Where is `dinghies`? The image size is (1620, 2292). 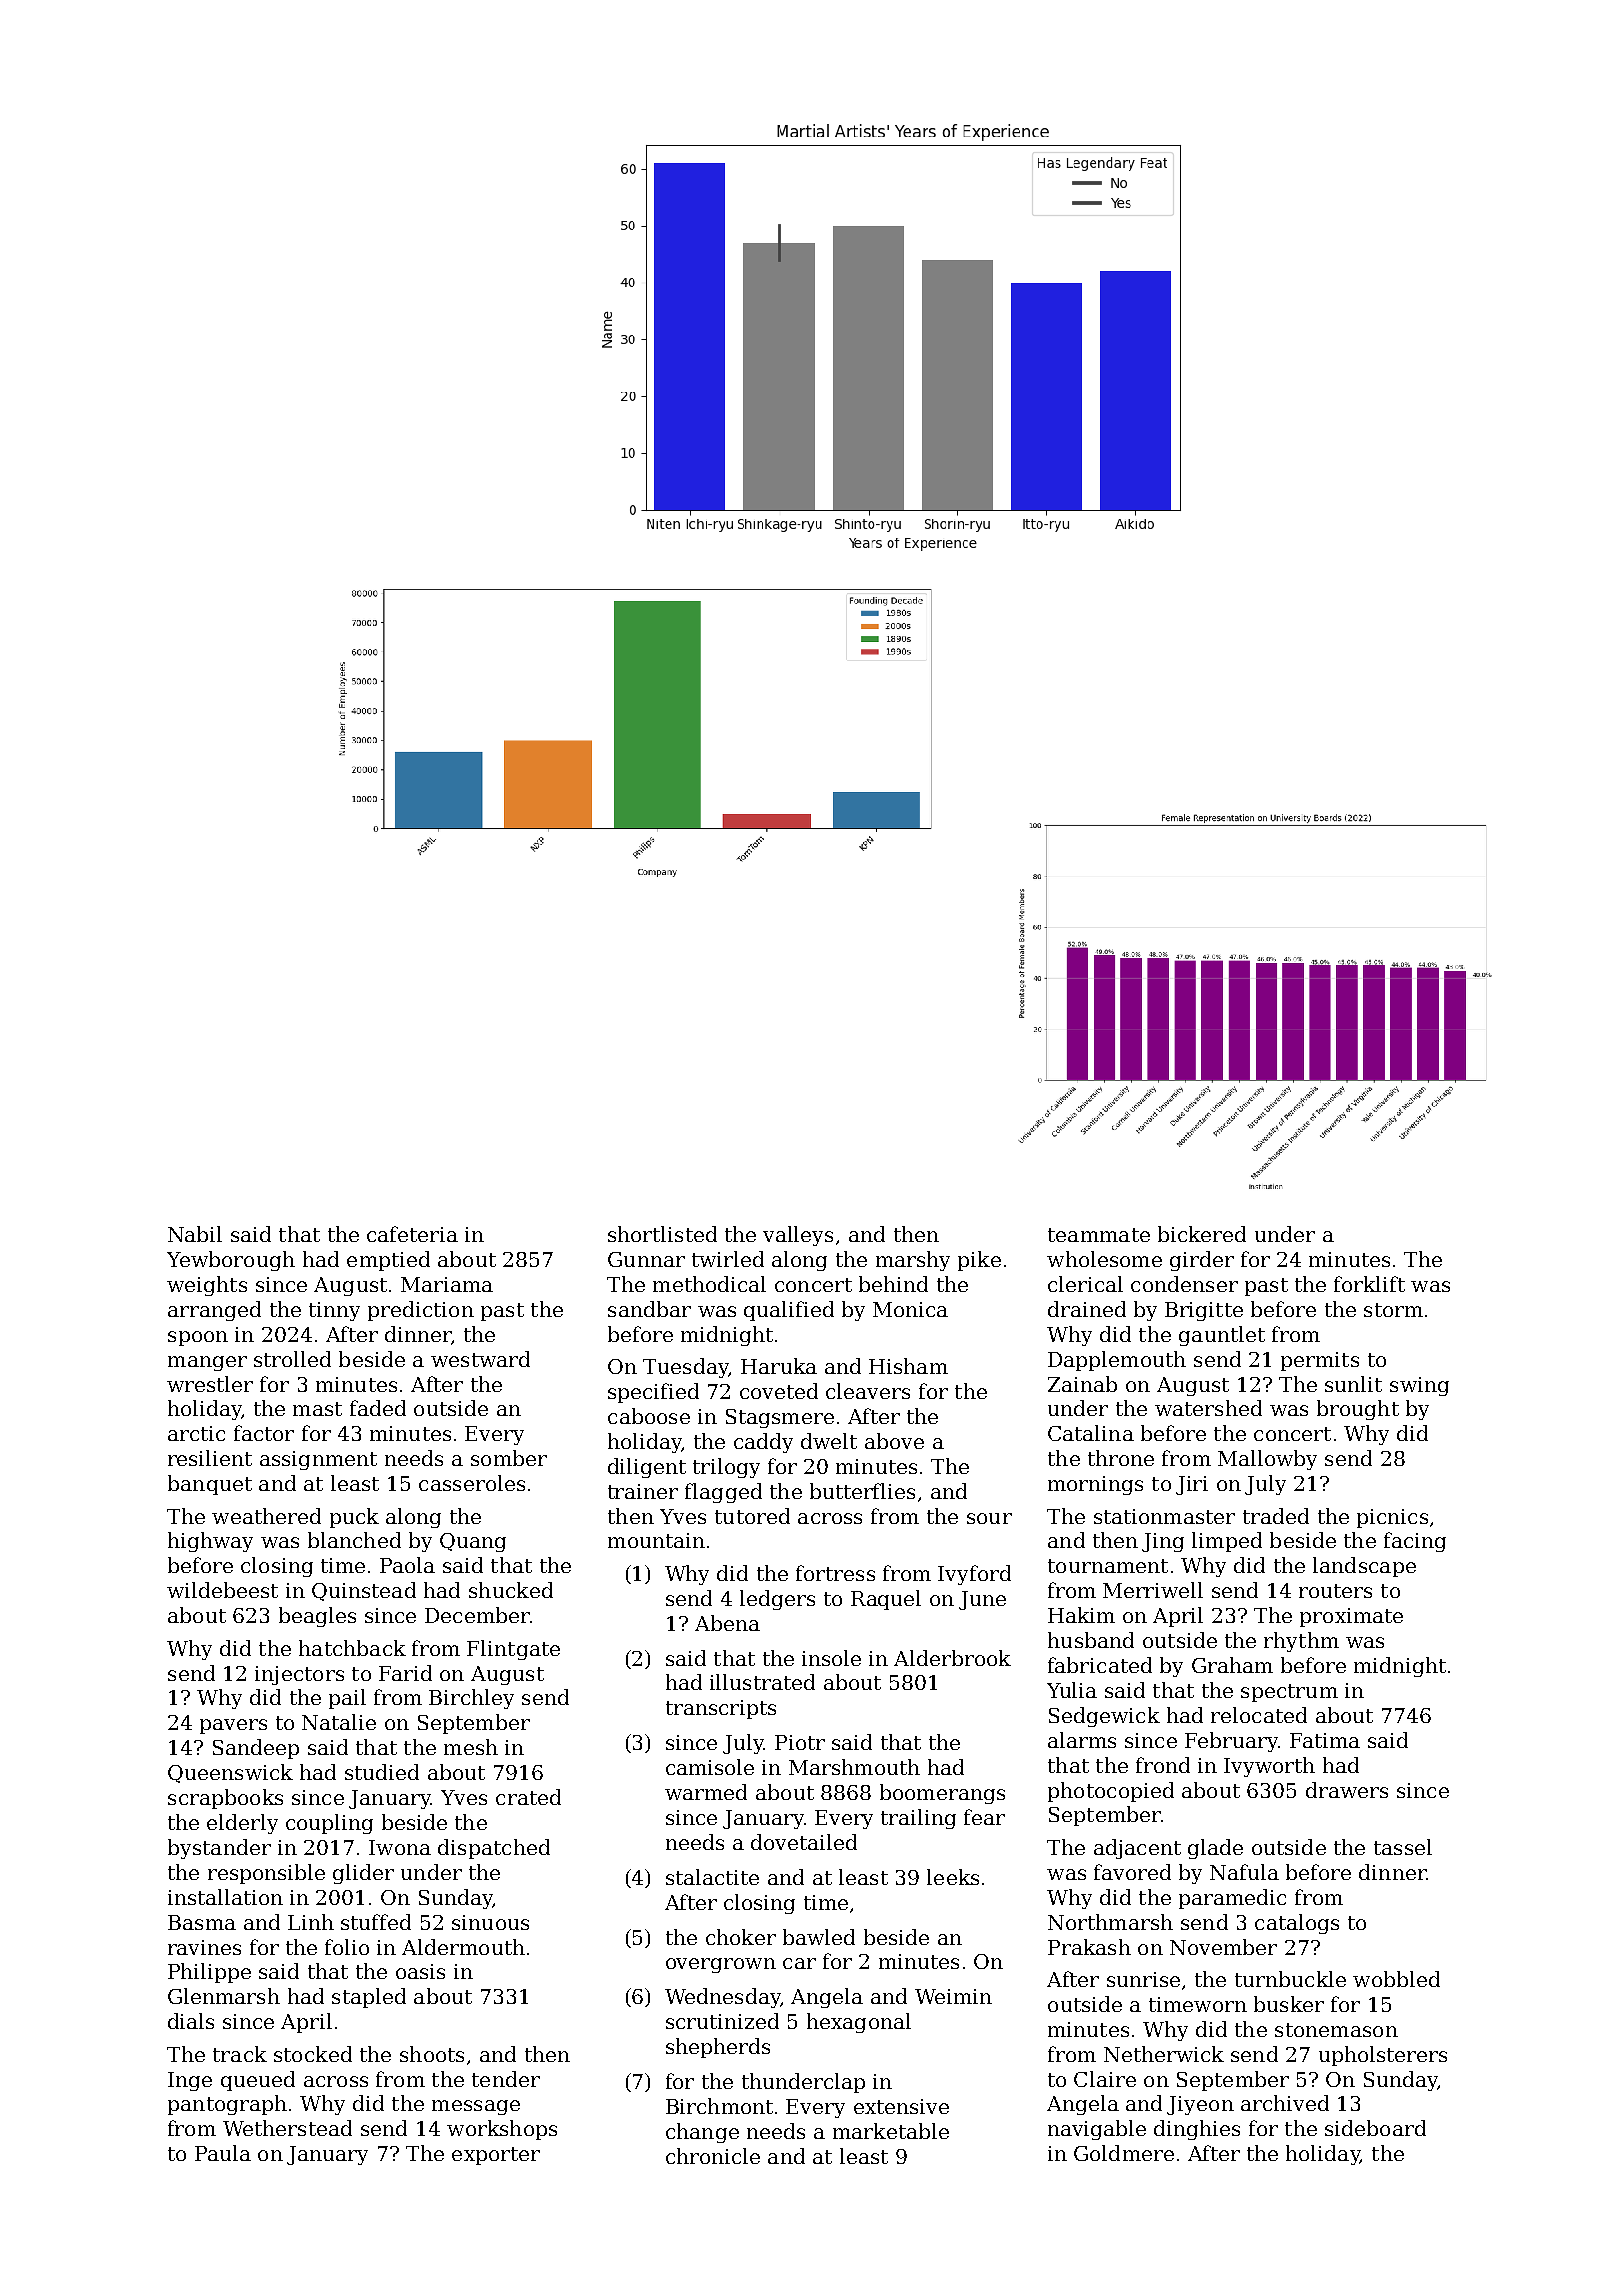 dinghies is located at coordinates (1197, 2130).
